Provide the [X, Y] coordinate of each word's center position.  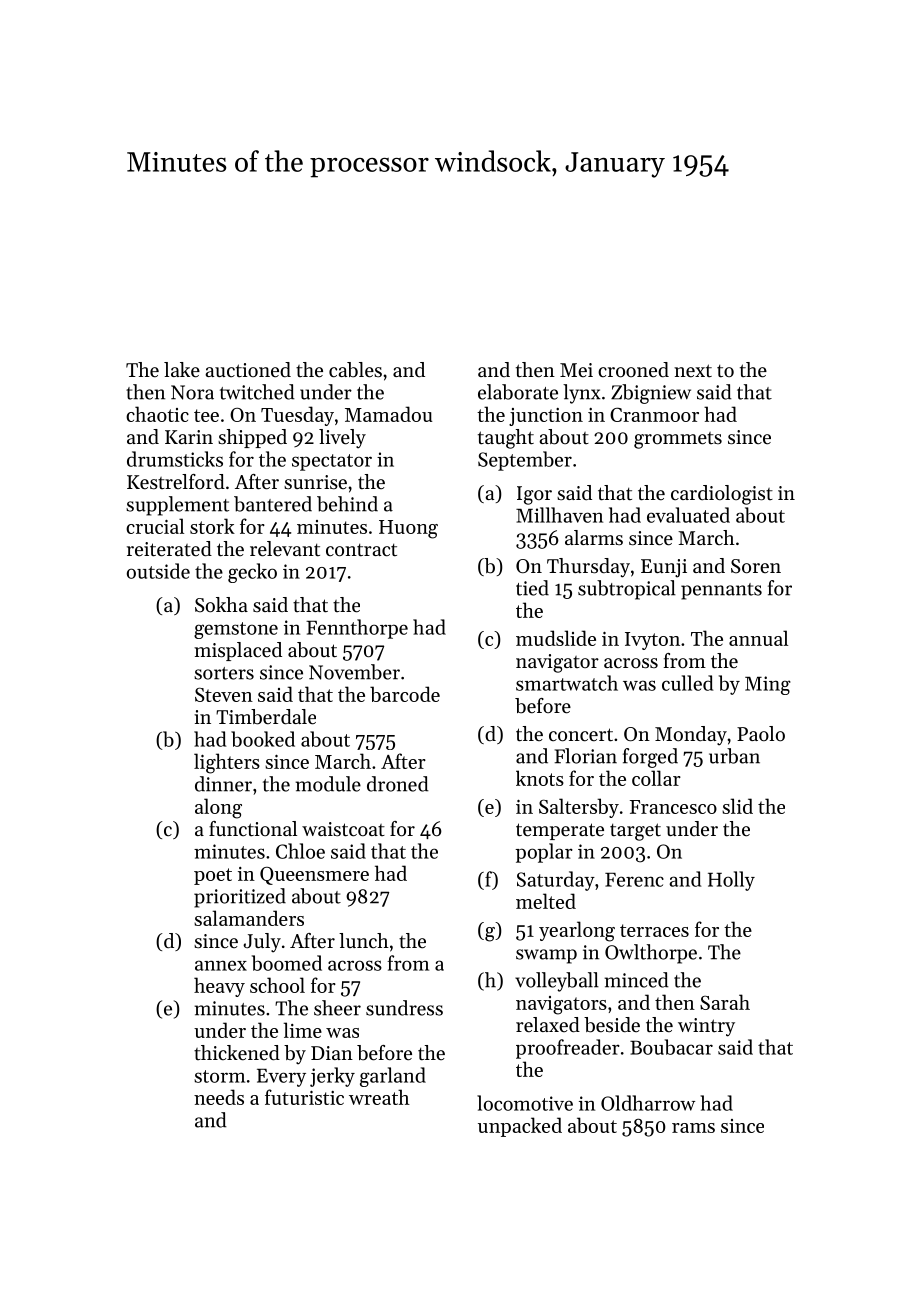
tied [532, 588]
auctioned [248, 370]
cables [355, 370]
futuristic [304, 1097]
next [693, 371]
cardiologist [722, 495]
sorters [224, 673]
